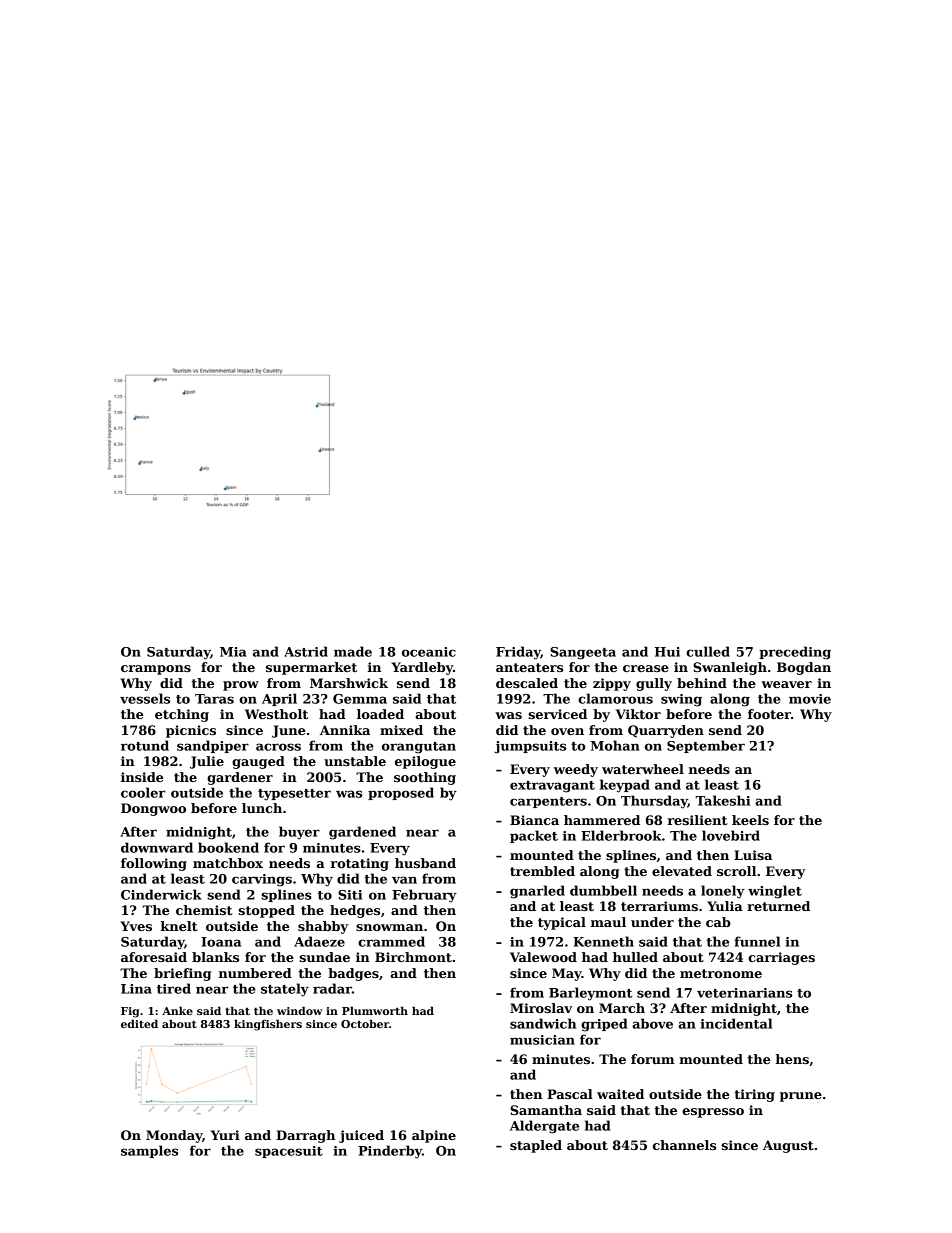 The image size is (952, 1233). I want to click on Yuri, so click(225, 1135).
